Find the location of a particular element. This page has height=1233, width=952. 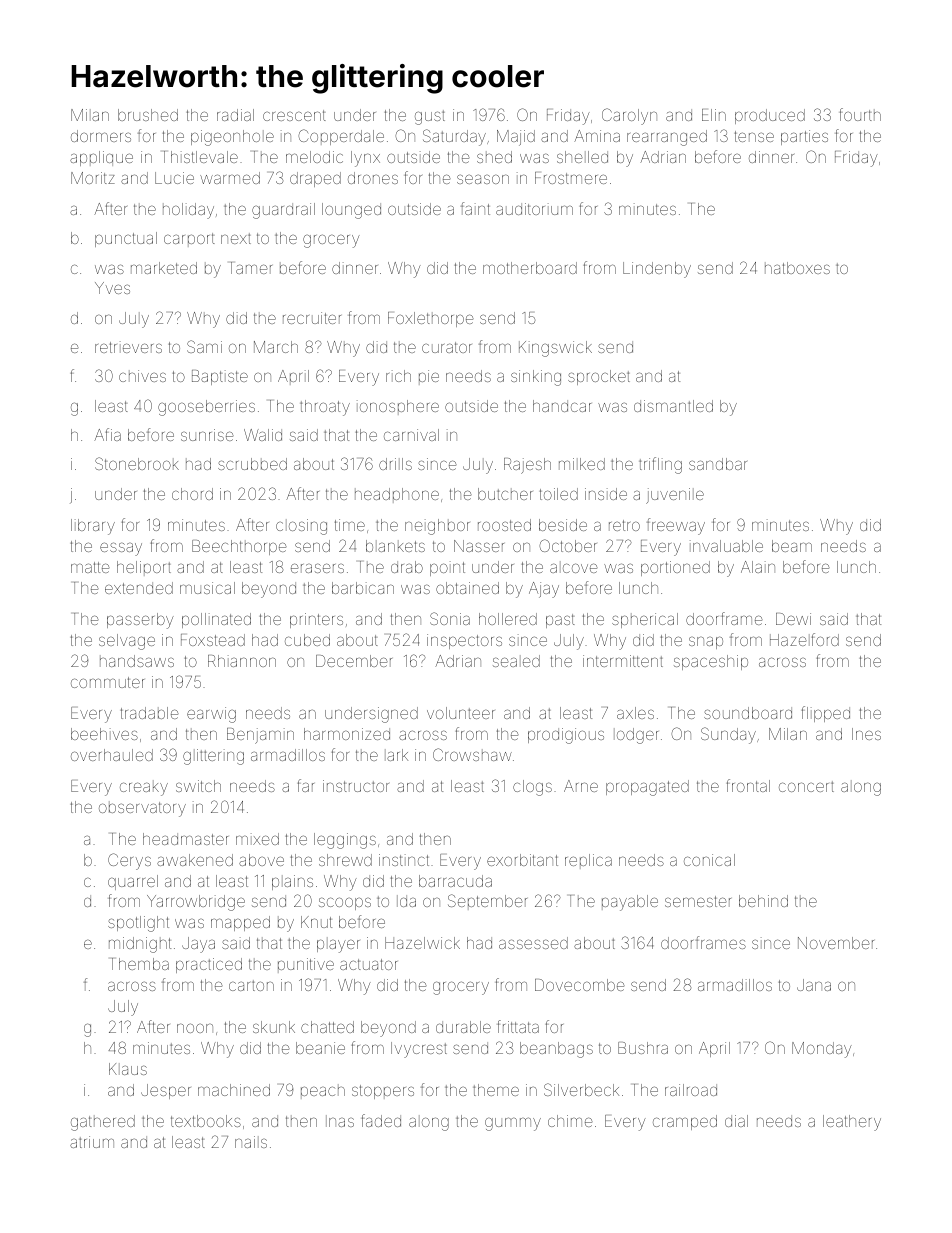

season is located at coordinates (483, 179).
